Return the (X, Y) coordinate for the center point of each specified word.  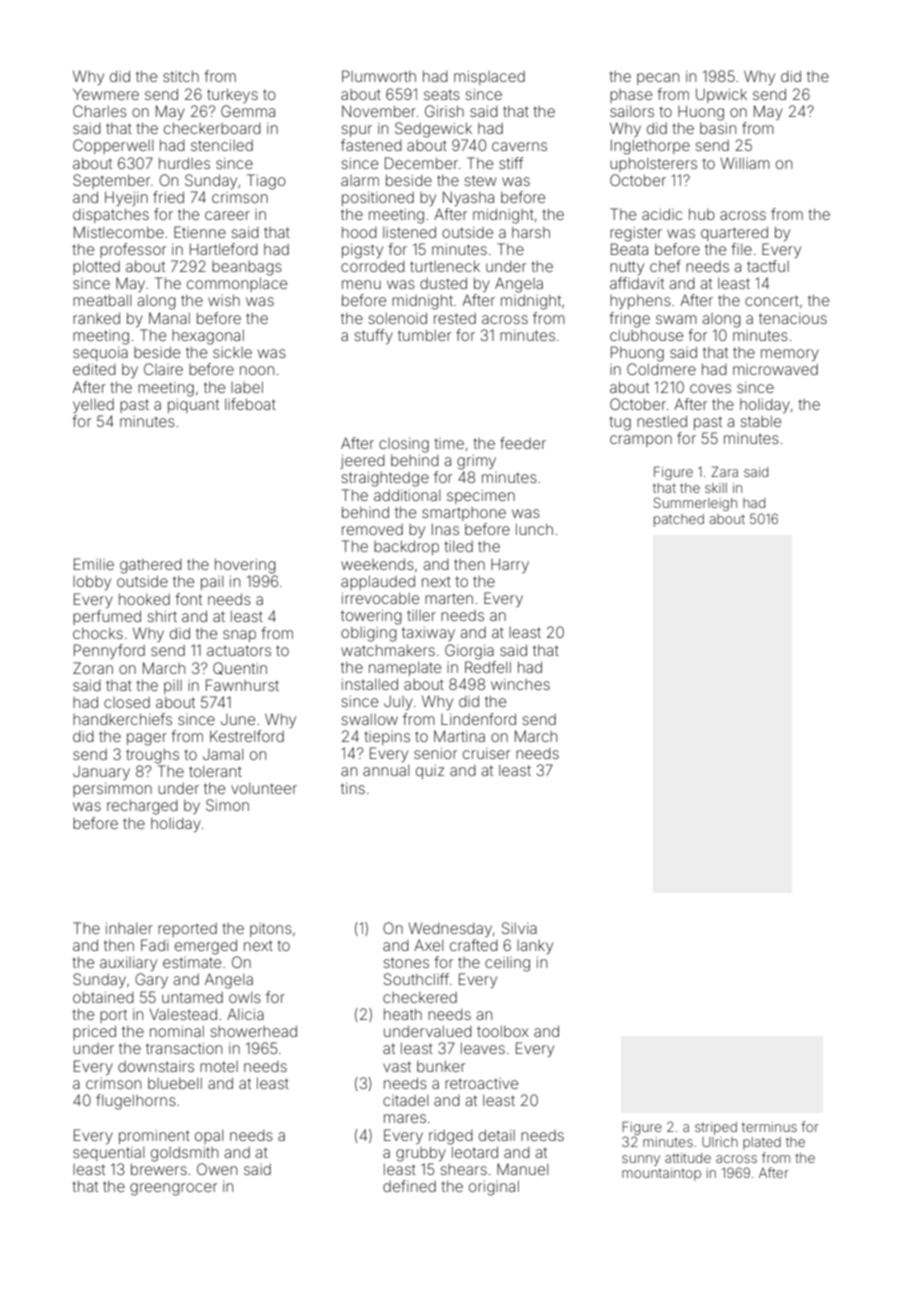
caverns (519, 146)
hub (702, 214)
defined (409, 1186)
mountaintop (661, 1174)
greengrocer (173, 1189)
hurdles (184, 163)
